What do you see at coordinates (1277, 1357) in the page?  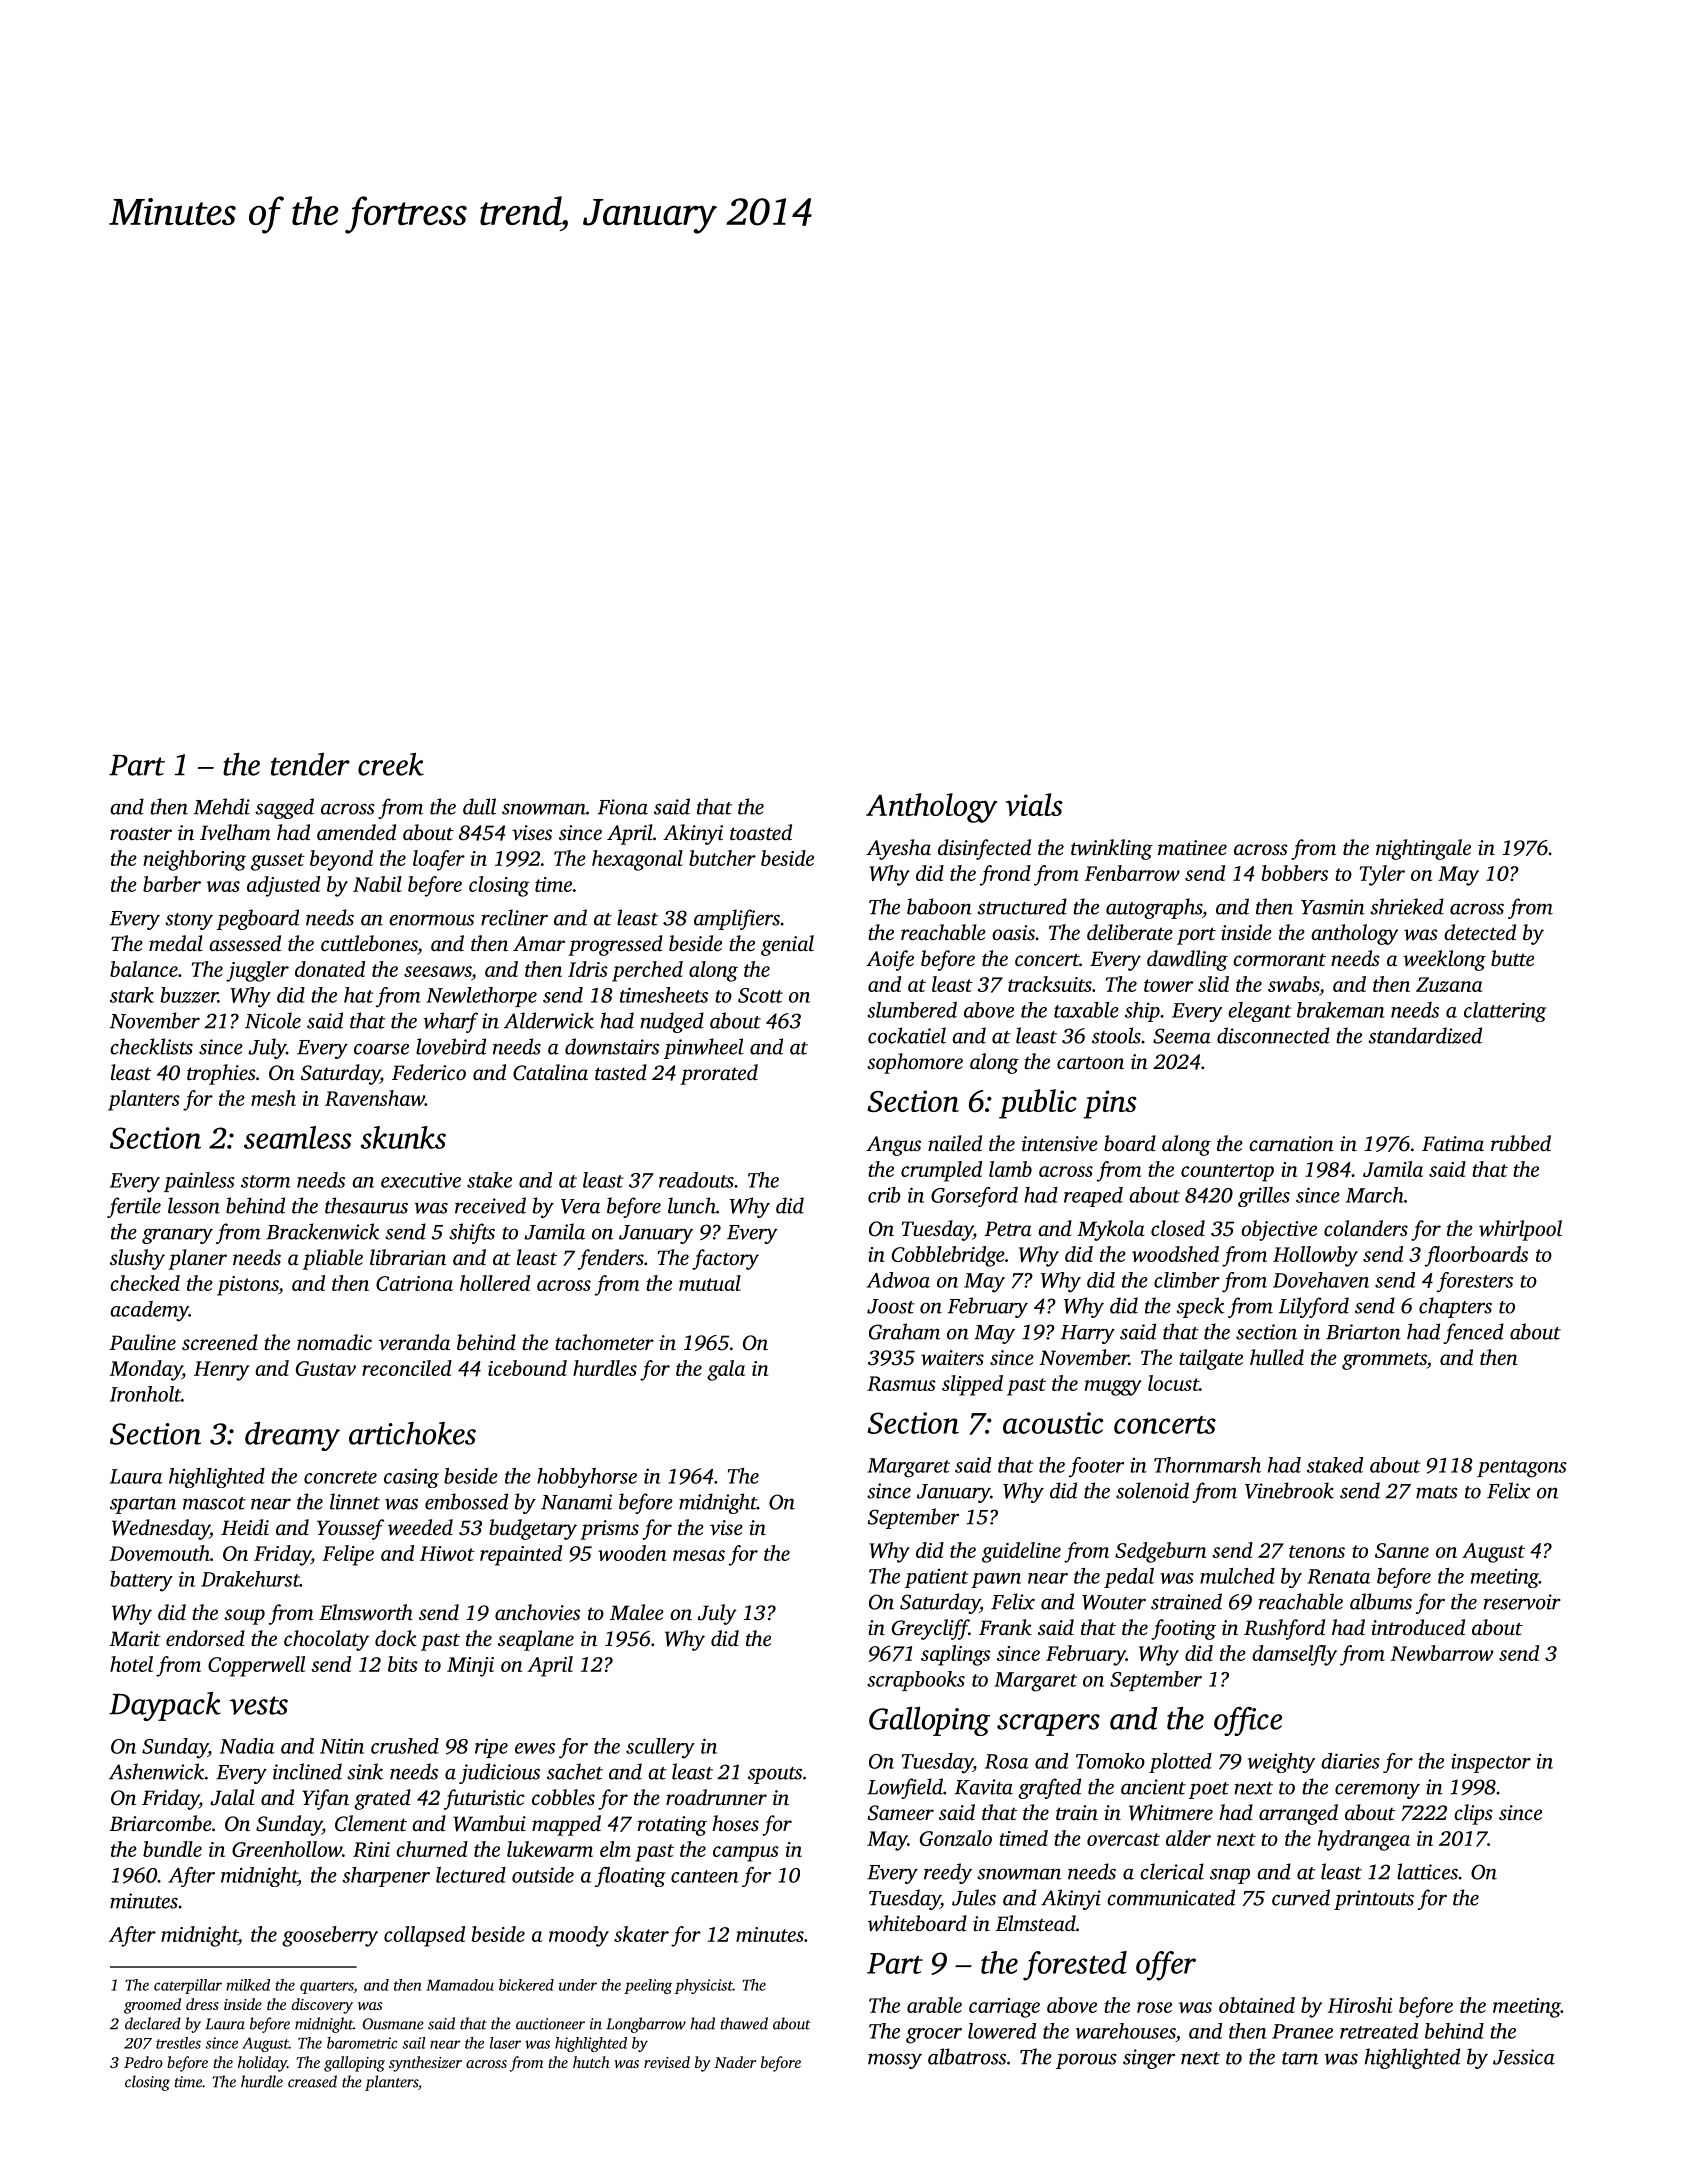 I see `hulled` at bounding box center [1277, 1357].
